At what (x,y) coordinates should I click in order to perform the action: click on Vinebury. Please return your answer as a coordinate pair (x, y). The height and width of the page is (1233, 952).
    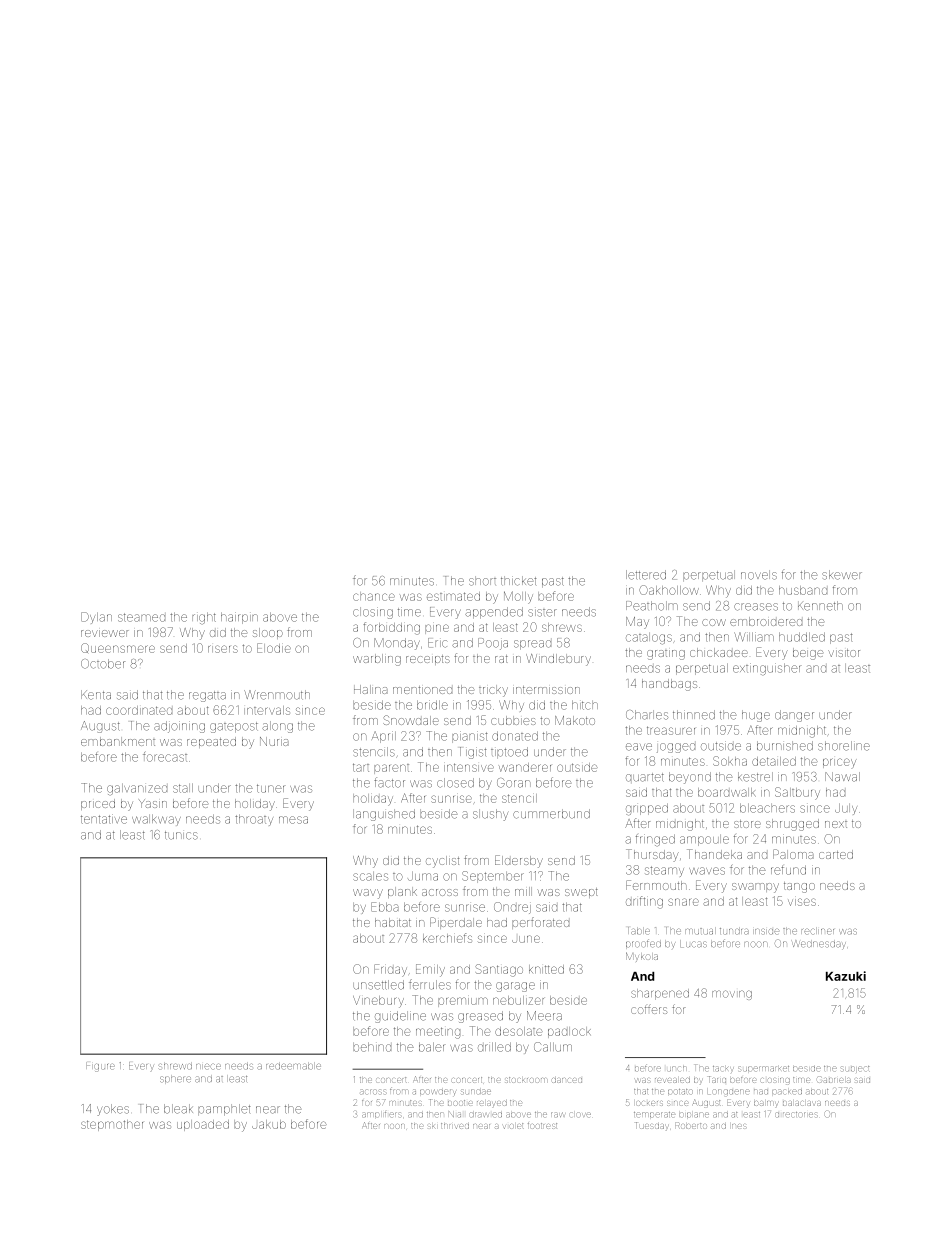
    Looking at the image, I should click on (378, 1002).
